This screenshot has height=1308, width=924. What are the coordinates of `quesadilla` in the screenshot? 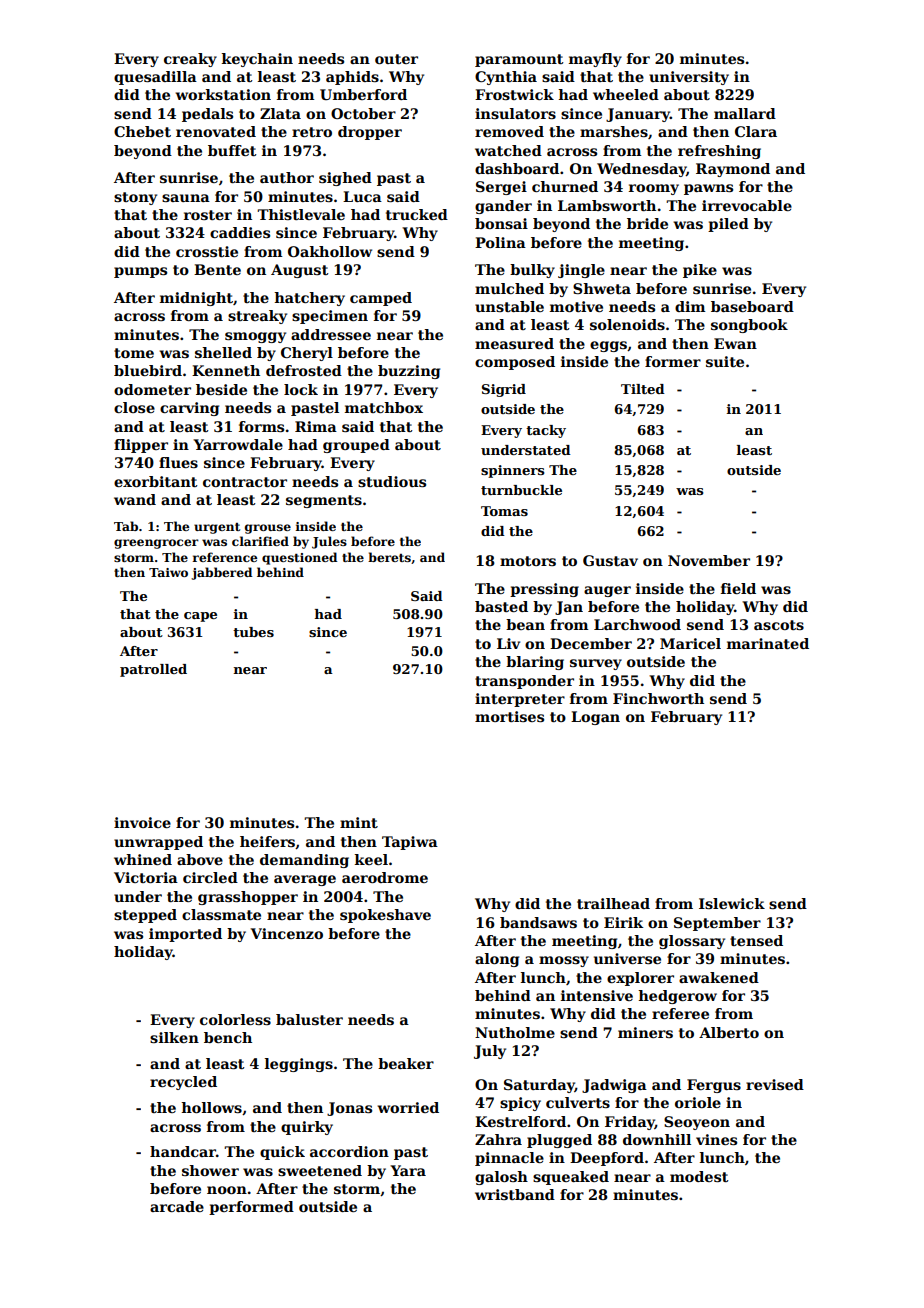 It's located at (155, 78).
